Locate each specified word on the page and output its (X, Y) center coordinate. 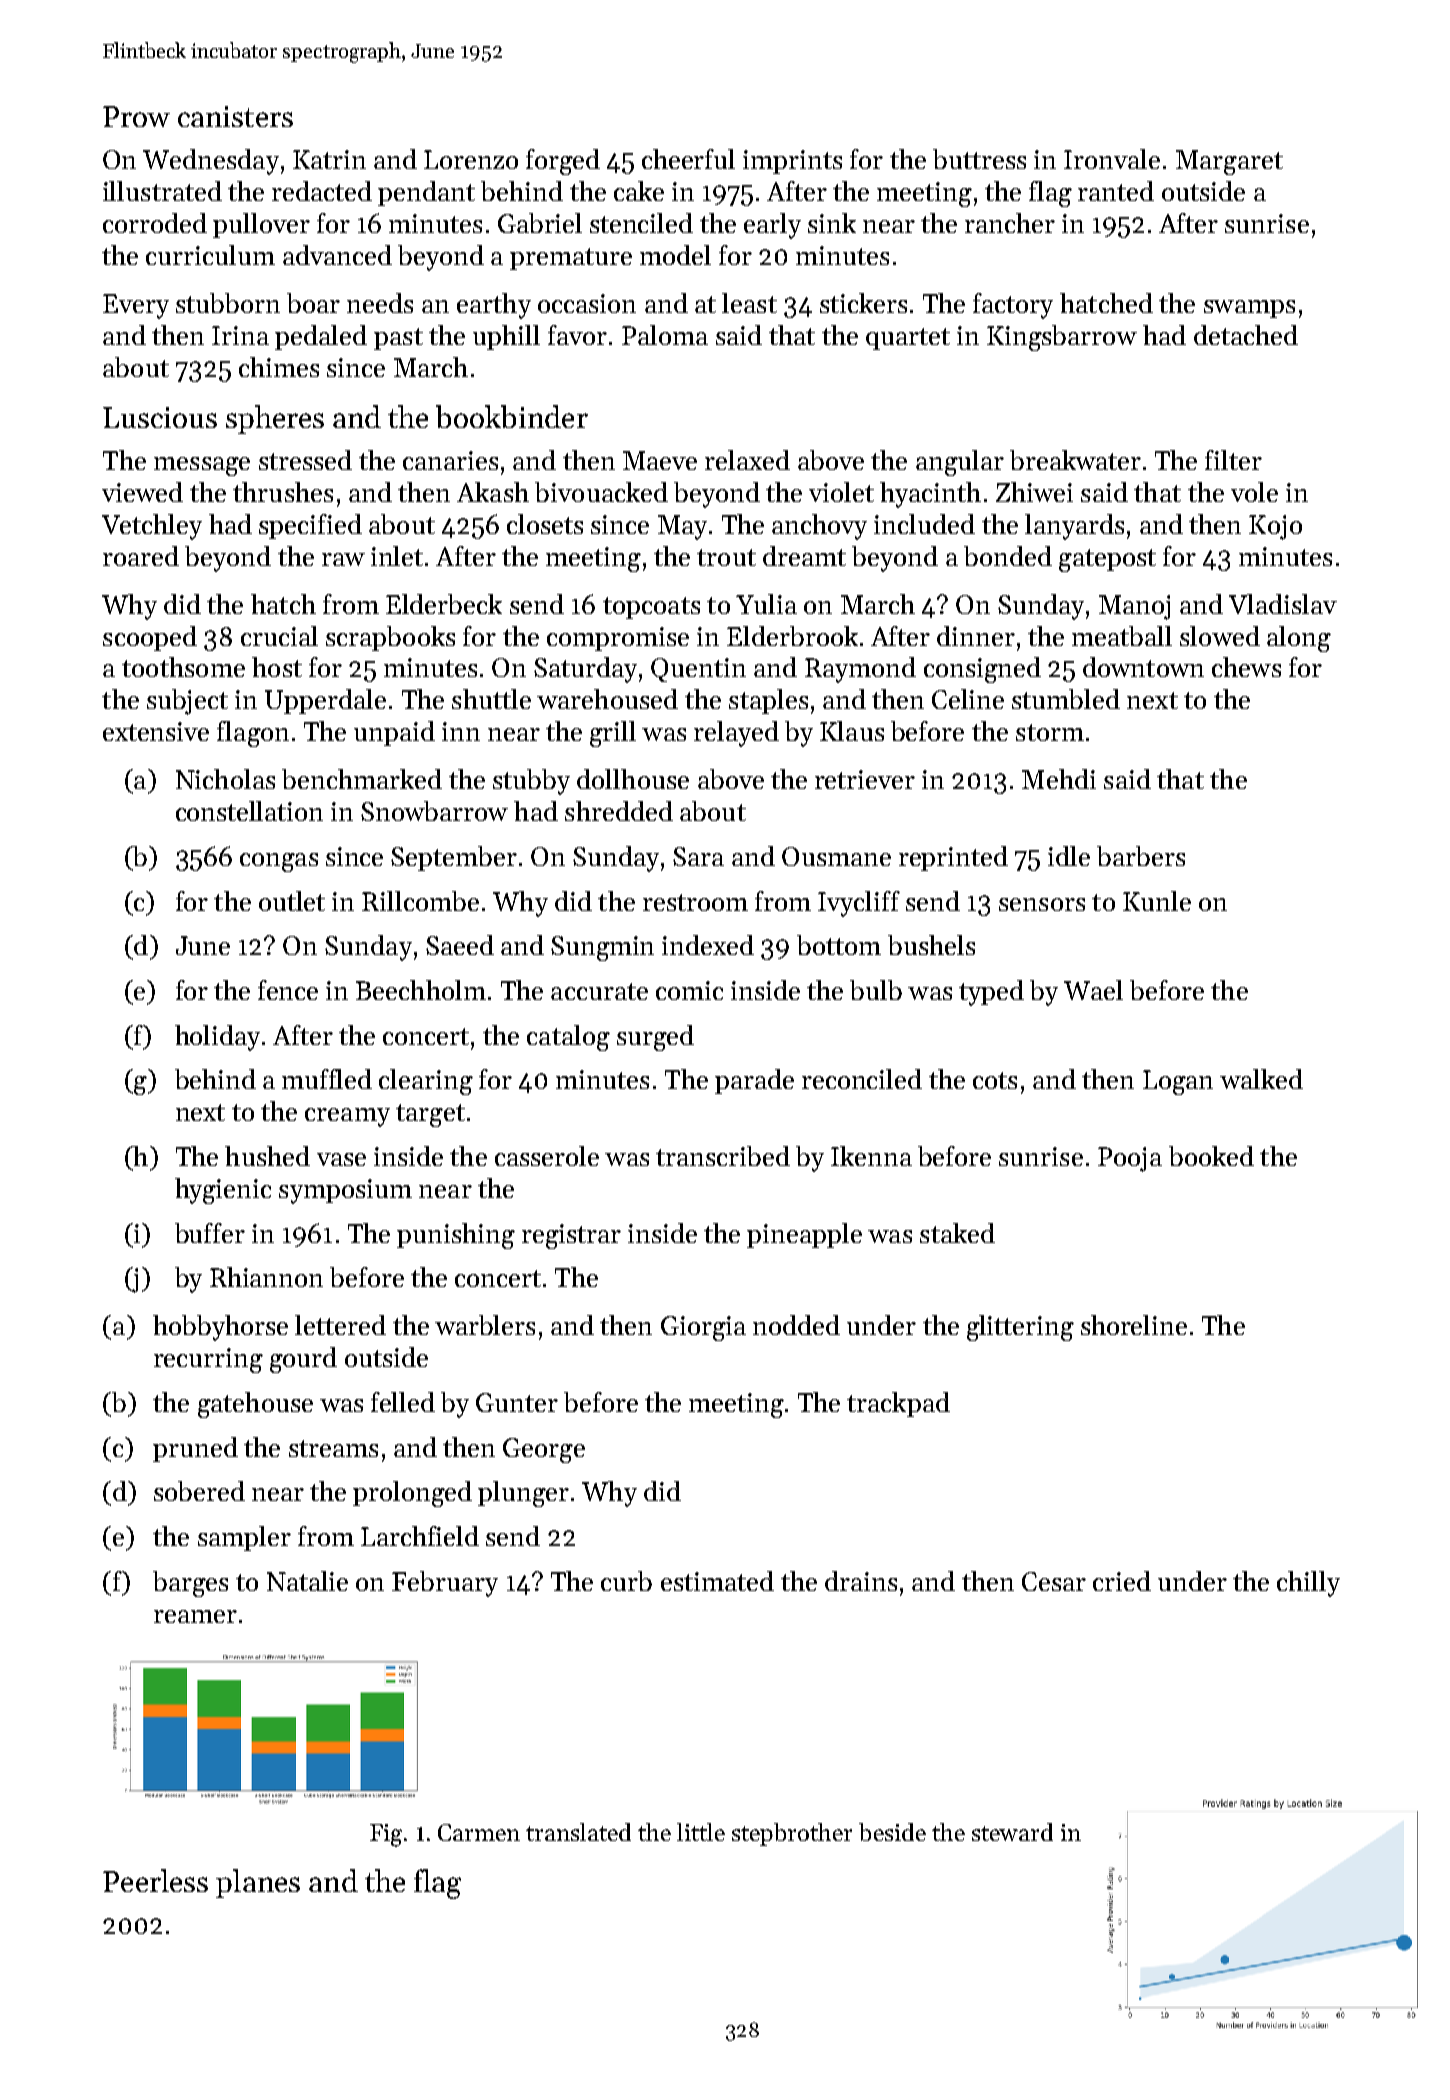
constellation (249, 811)
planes (258, 1883)
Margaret (1229, 162)
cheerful (688, 159)
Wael (1093, 990)
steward (1012, 1832)
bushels (931, 945)
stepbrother (792, 1834)
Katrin (329, 159)
